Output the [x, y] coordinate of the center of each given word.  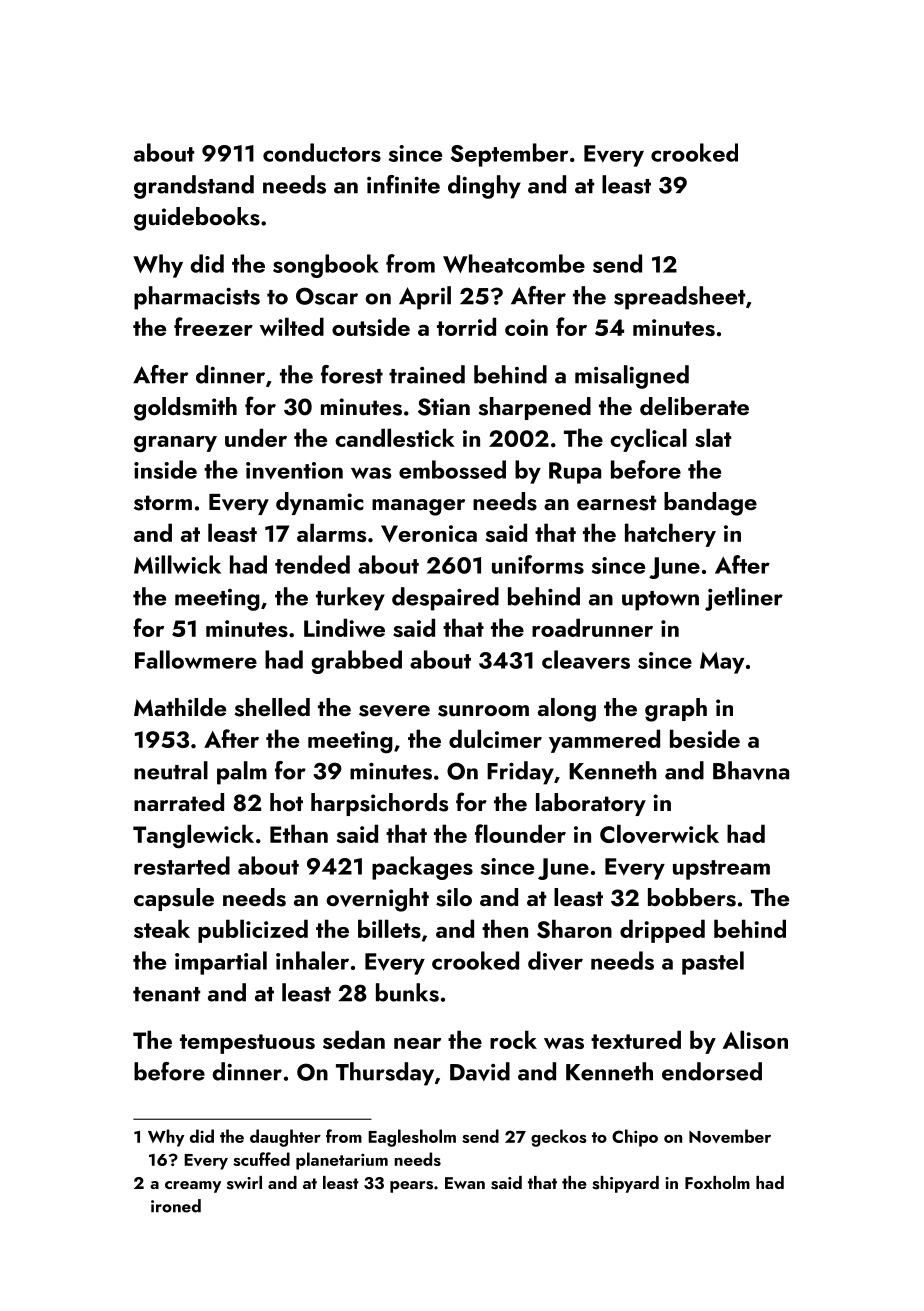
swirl [244, 1183]
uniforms [538, 564]
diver [555, 961]
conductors [322, 152]
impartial [221, 963]
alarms [331, 532]
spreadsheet [679, 298]
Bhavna [751, 770]
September [509, 155]
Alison [755, 1039]
